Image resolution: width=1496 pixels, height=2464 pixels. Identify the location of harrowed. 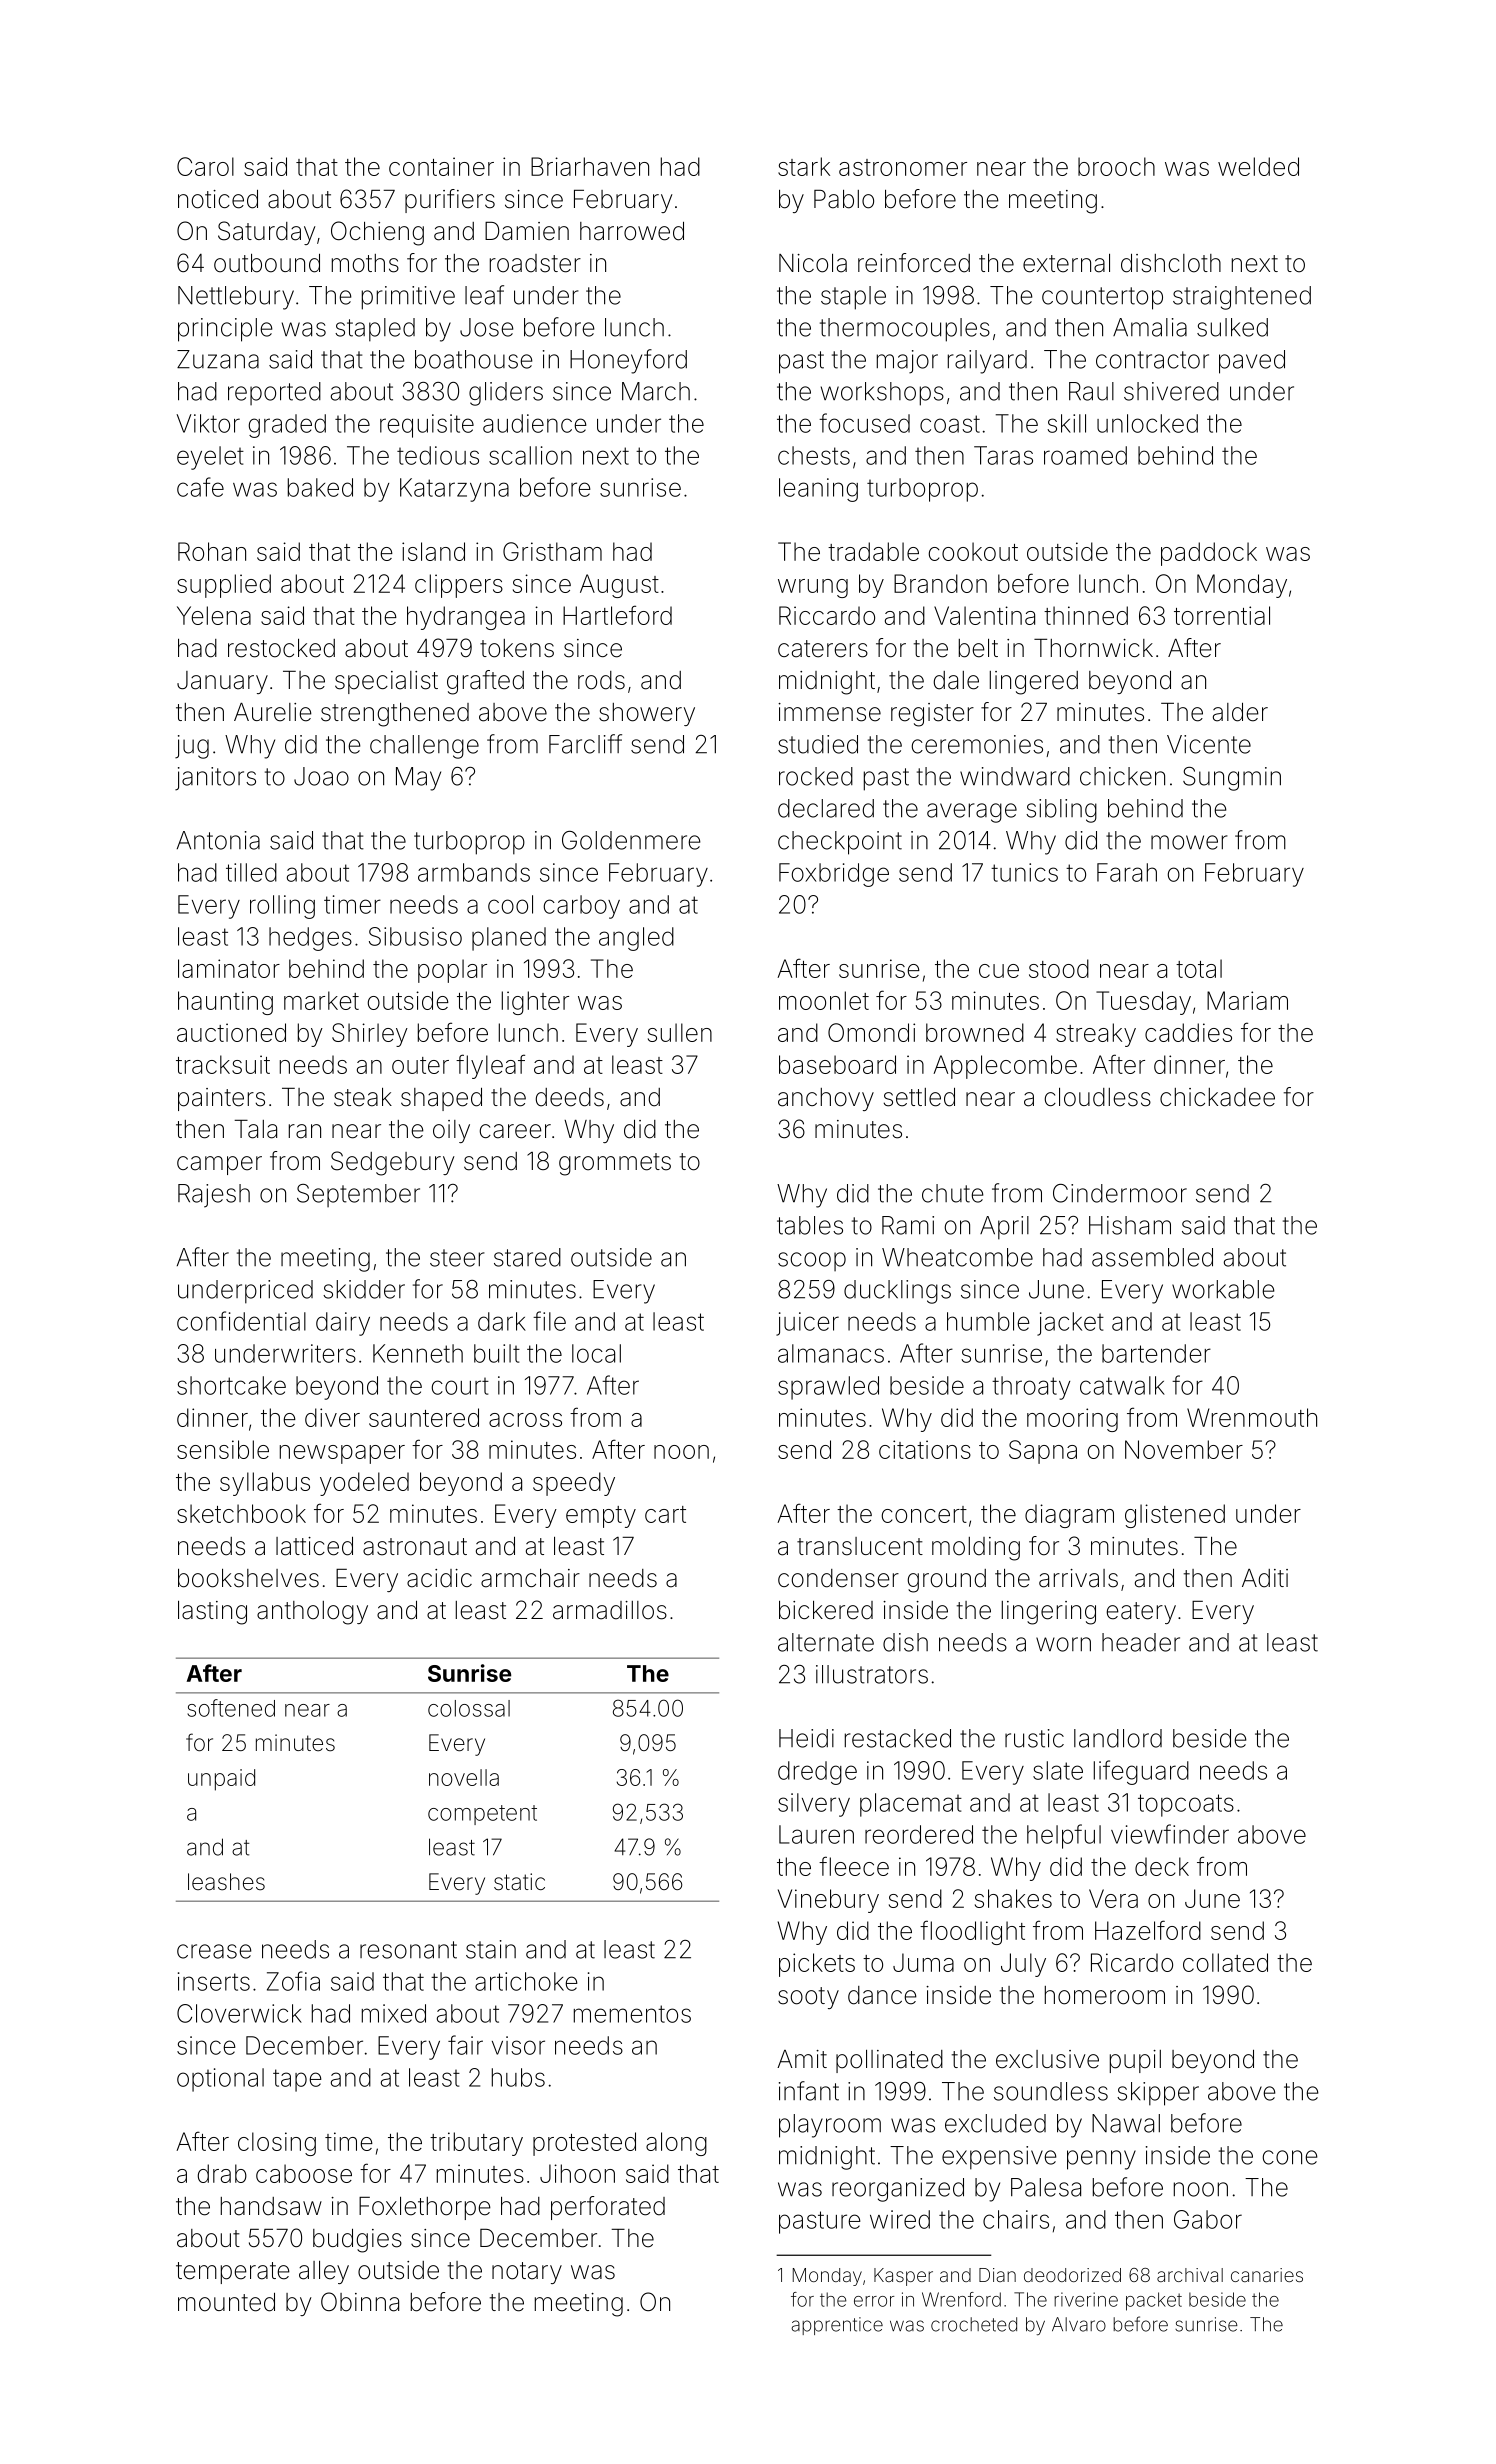
(632, 231).
